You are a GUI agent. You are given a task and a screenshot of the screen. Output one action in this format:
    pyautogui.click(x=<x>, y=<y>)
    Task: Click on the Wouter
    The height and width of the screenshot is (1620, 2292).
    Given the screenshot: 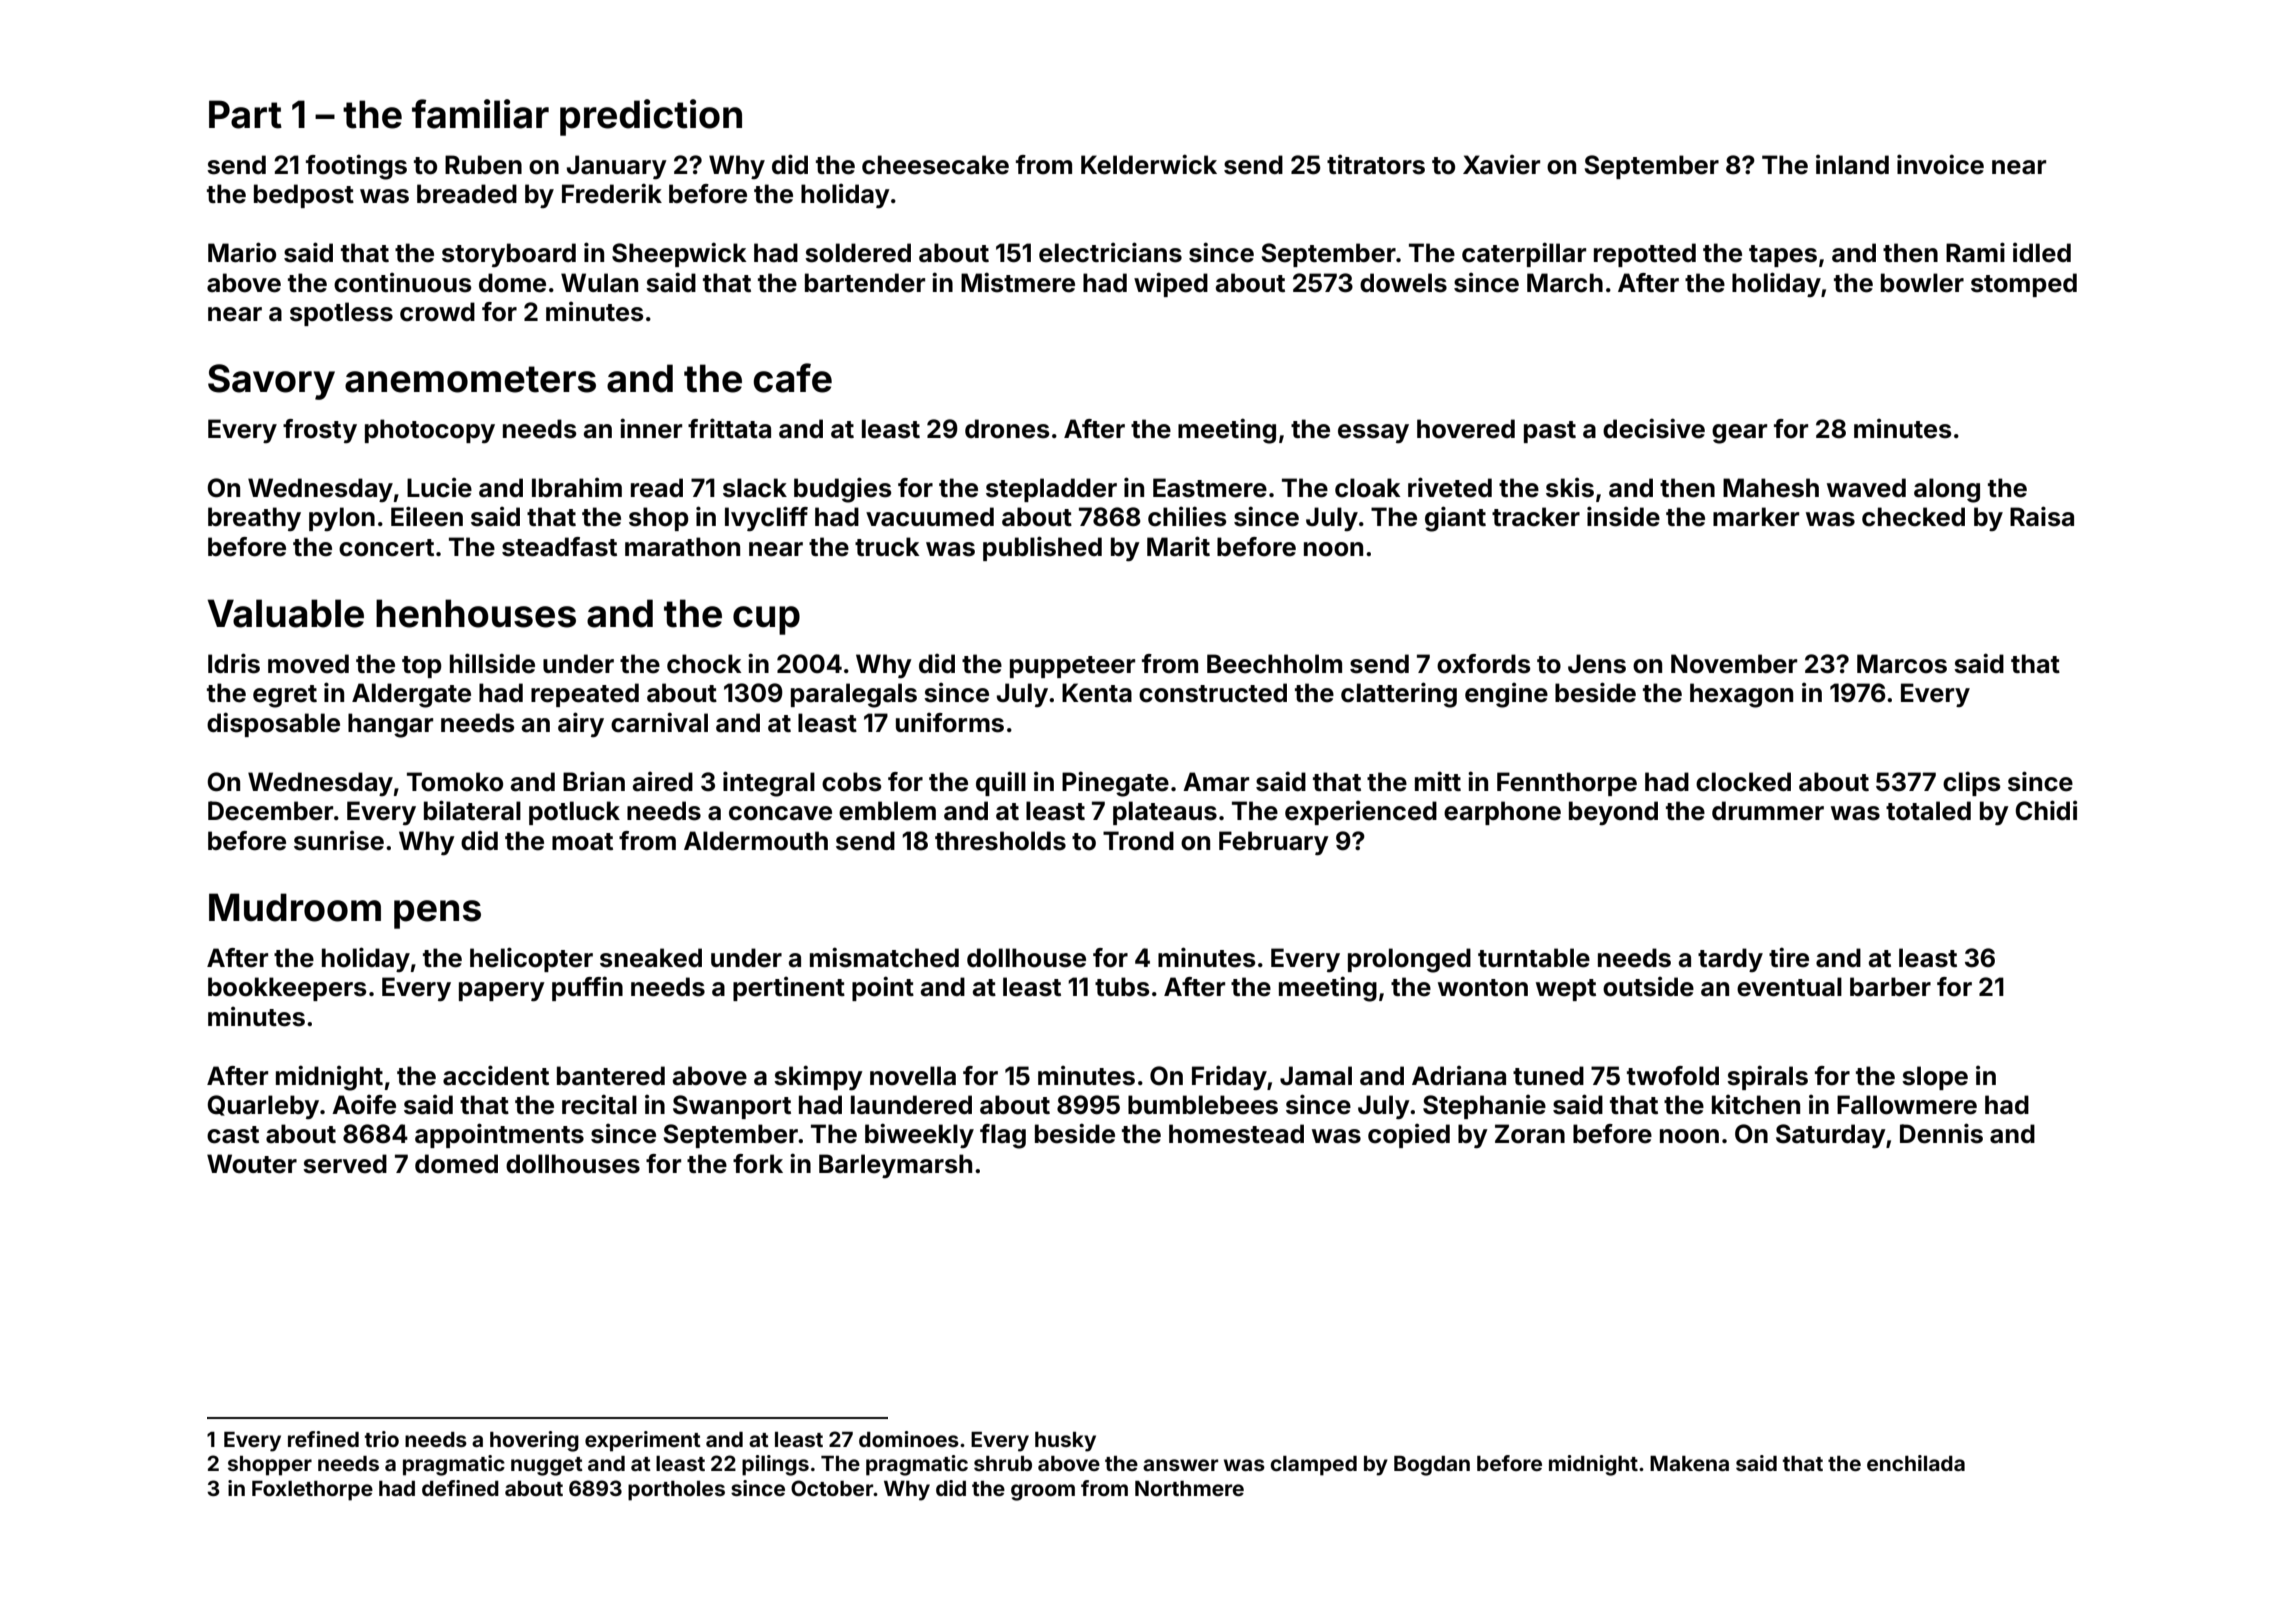 What is the action you would take?
    pyautogui.click(x=252, y=1164)
